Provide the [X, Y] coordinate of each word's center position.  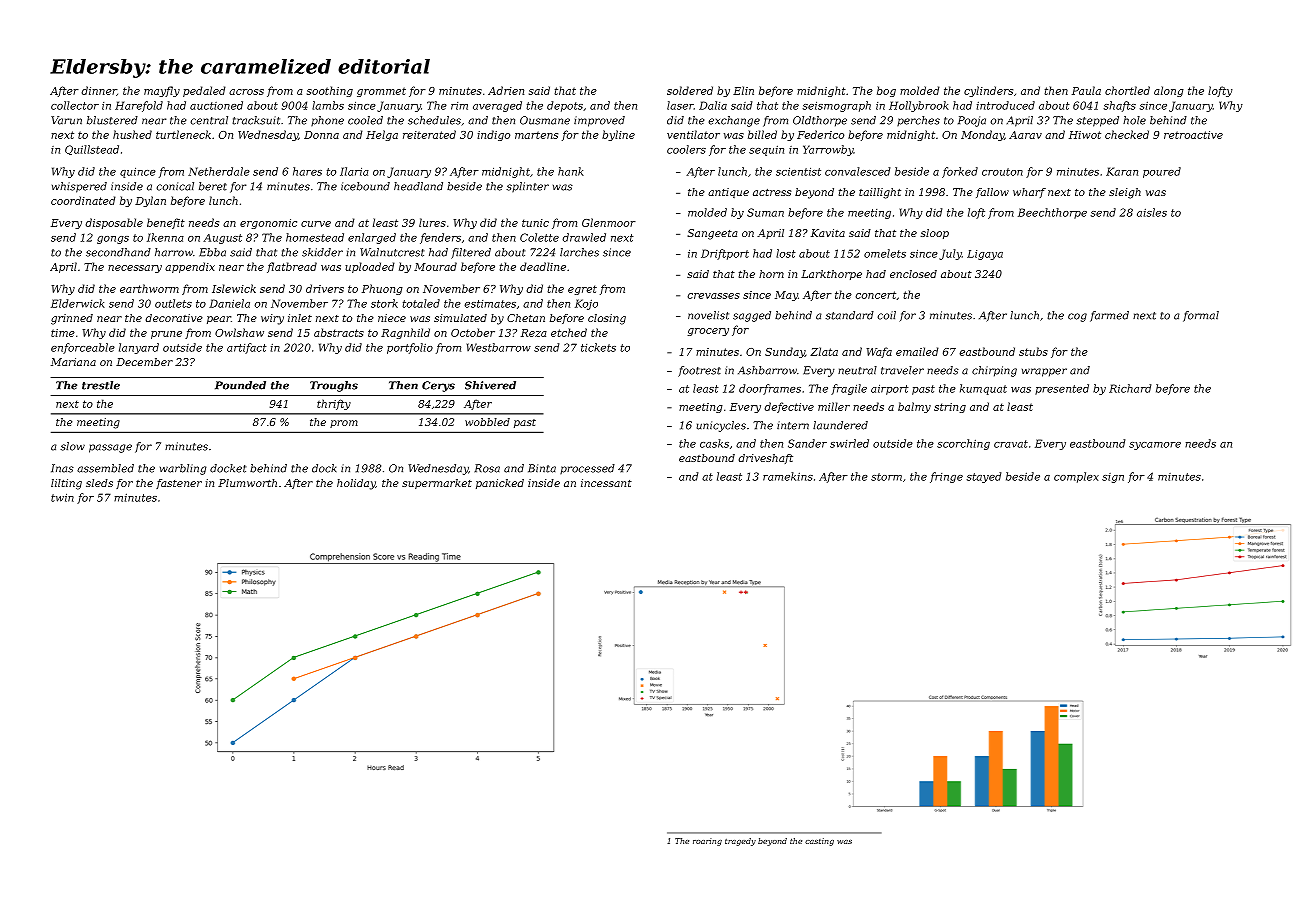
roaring [707, 842]
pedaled [204, 91]
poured [1162, 172]
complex [1076, 477]
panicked [500, 484]
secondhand [118, 252]
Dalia [713, 105]
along [1169, 91]
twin [62, 498]
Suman [765, 212]
